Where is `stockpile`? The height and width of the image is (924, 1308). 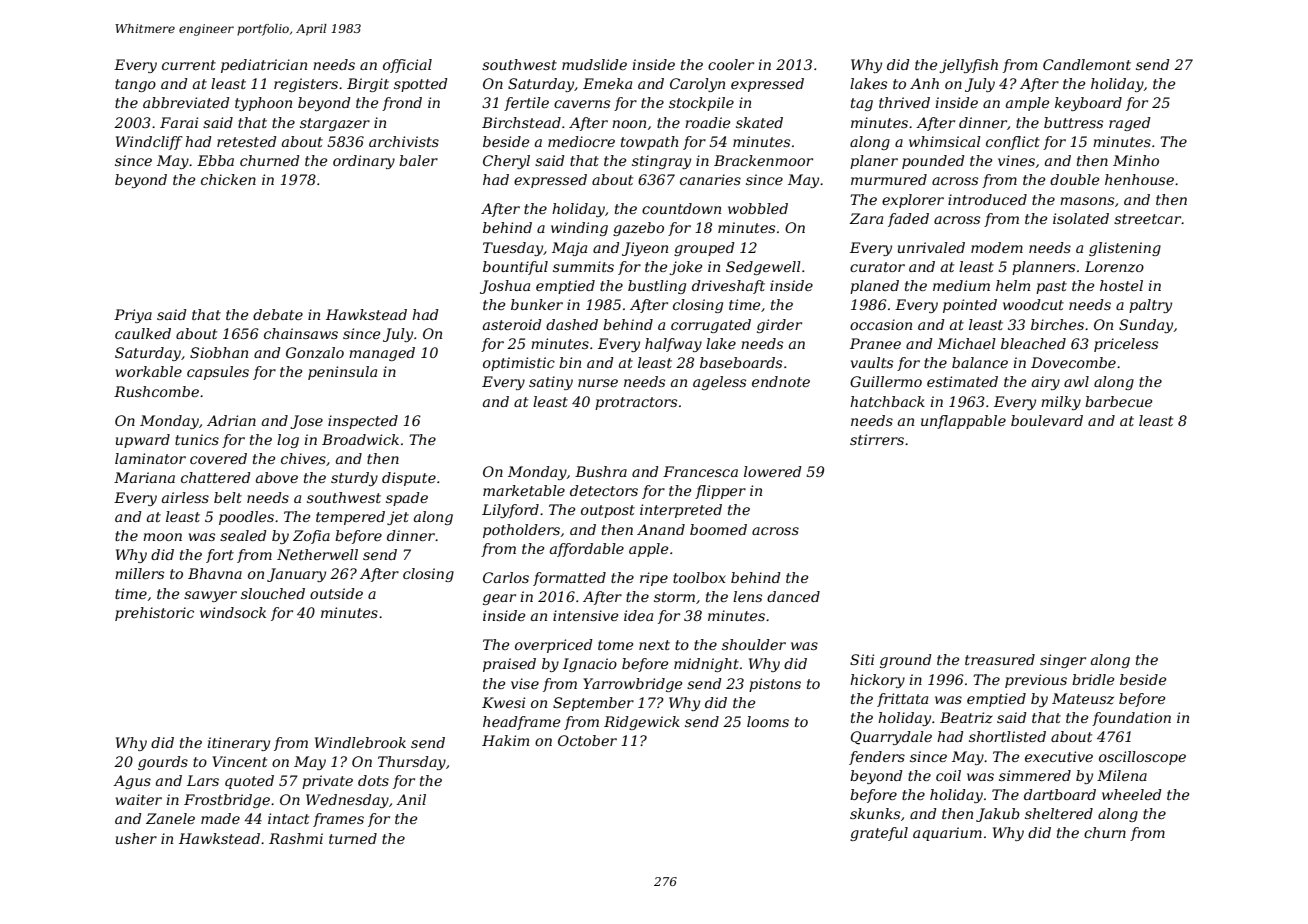 stockpile is located at coordinates (701, 104).
